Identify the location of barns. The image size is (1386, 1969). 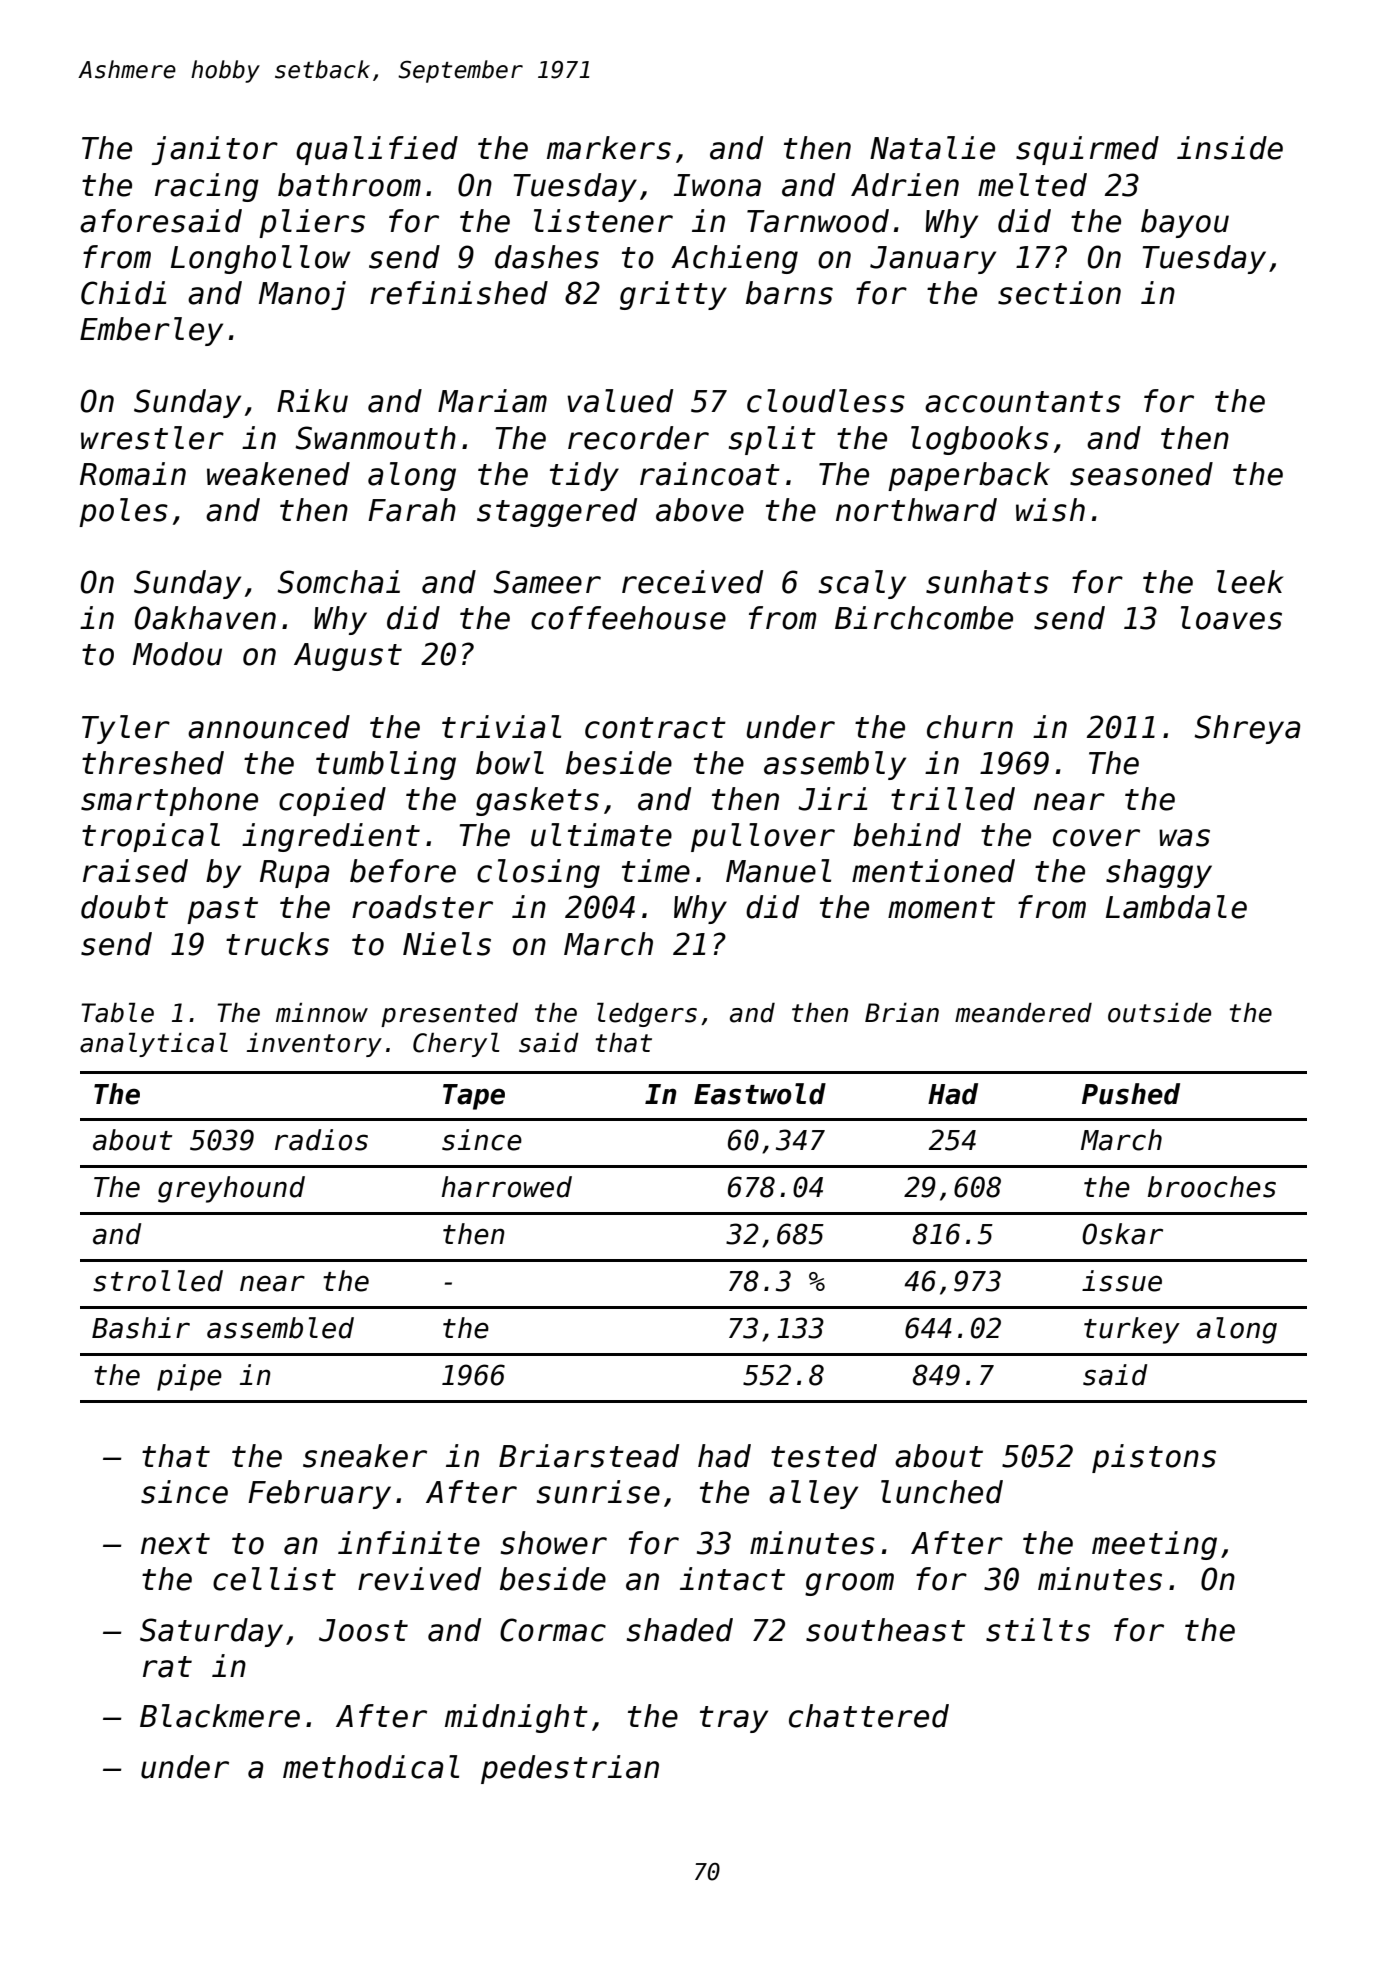
(789, 293).
